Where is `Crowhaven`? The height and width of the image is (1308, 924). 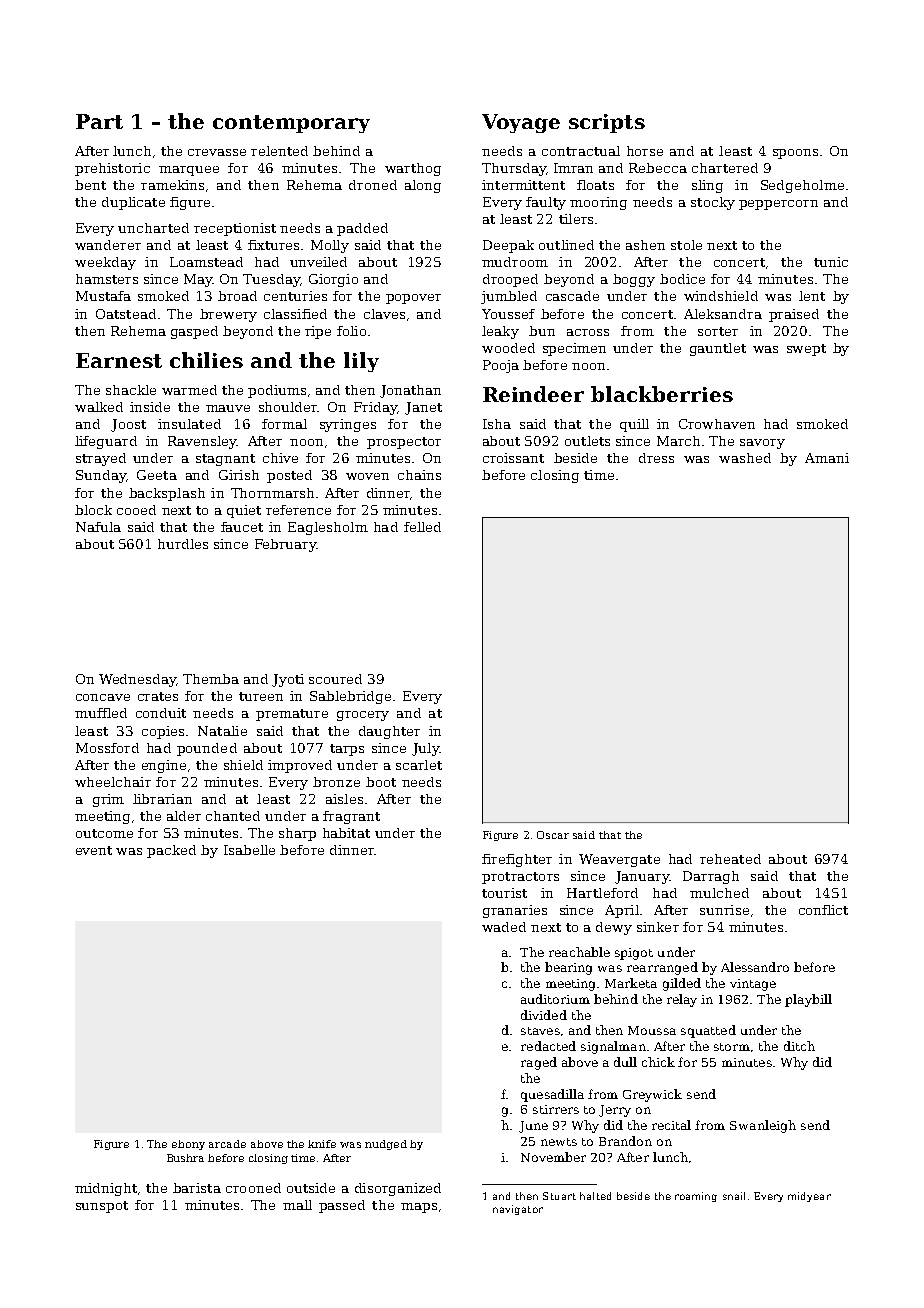
Crowhaven is located at coordinates (717, 424).
